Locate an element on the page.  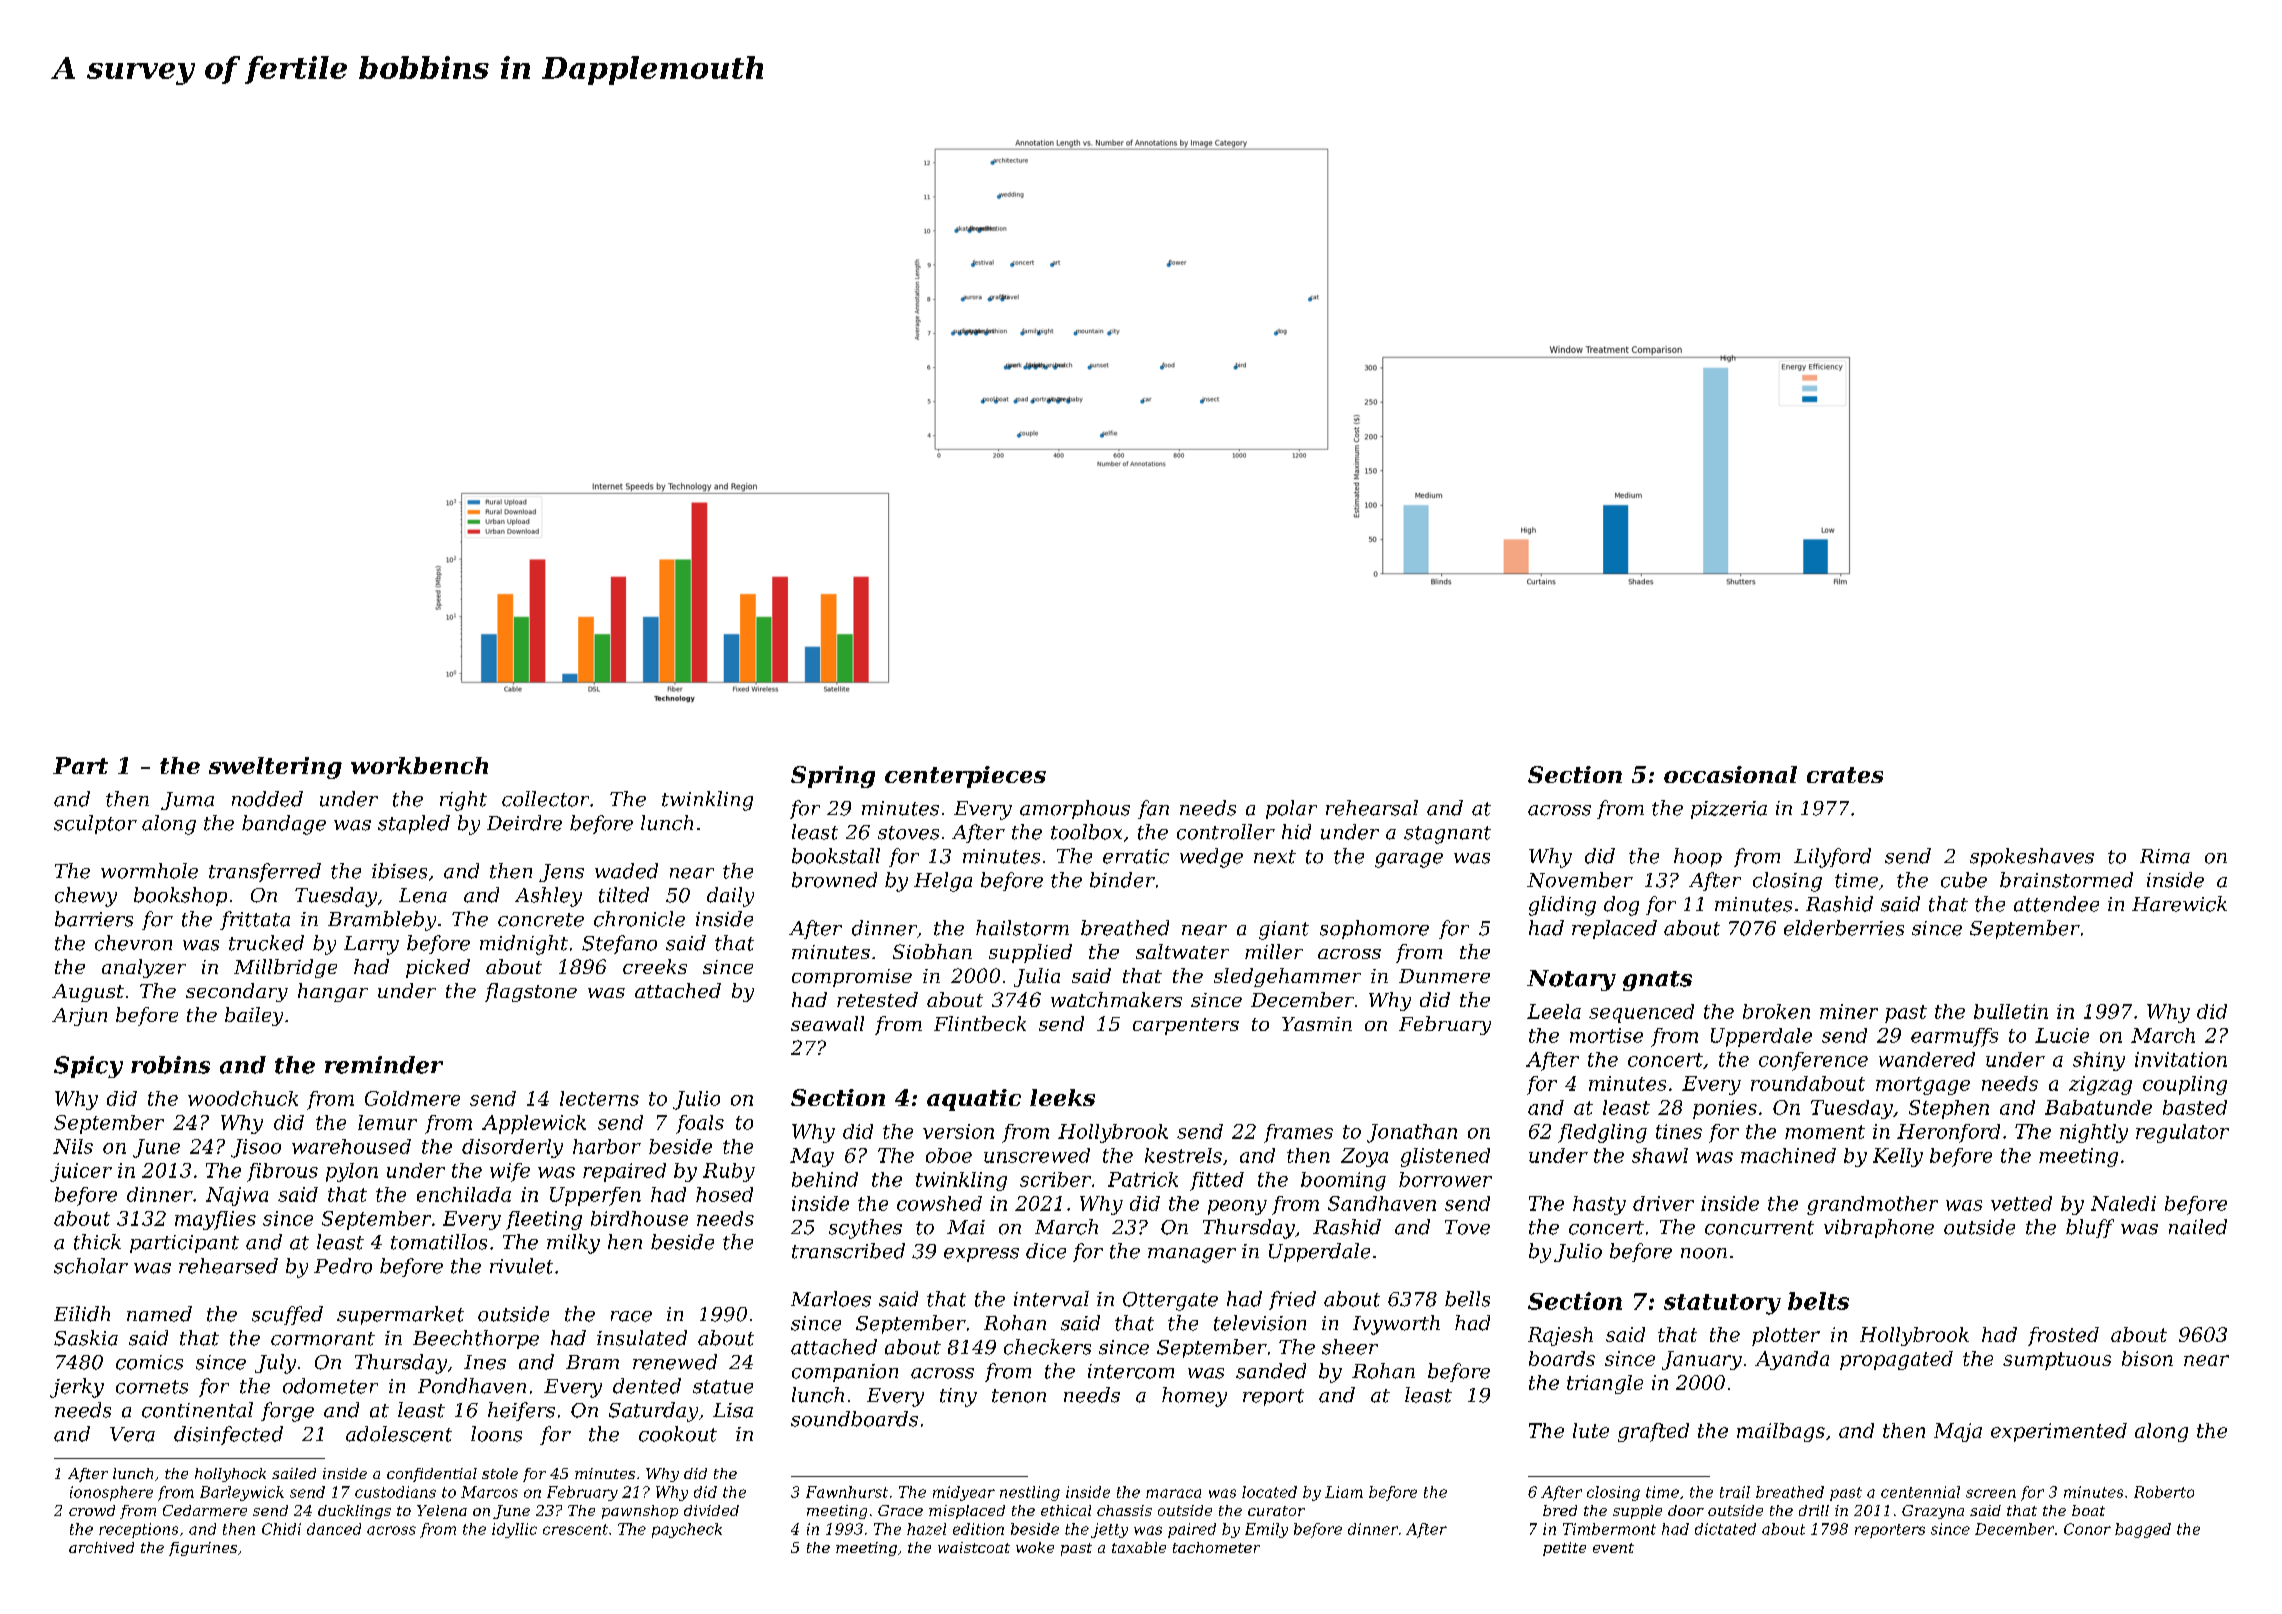
crowd is located at coordinates (92, 1510).
